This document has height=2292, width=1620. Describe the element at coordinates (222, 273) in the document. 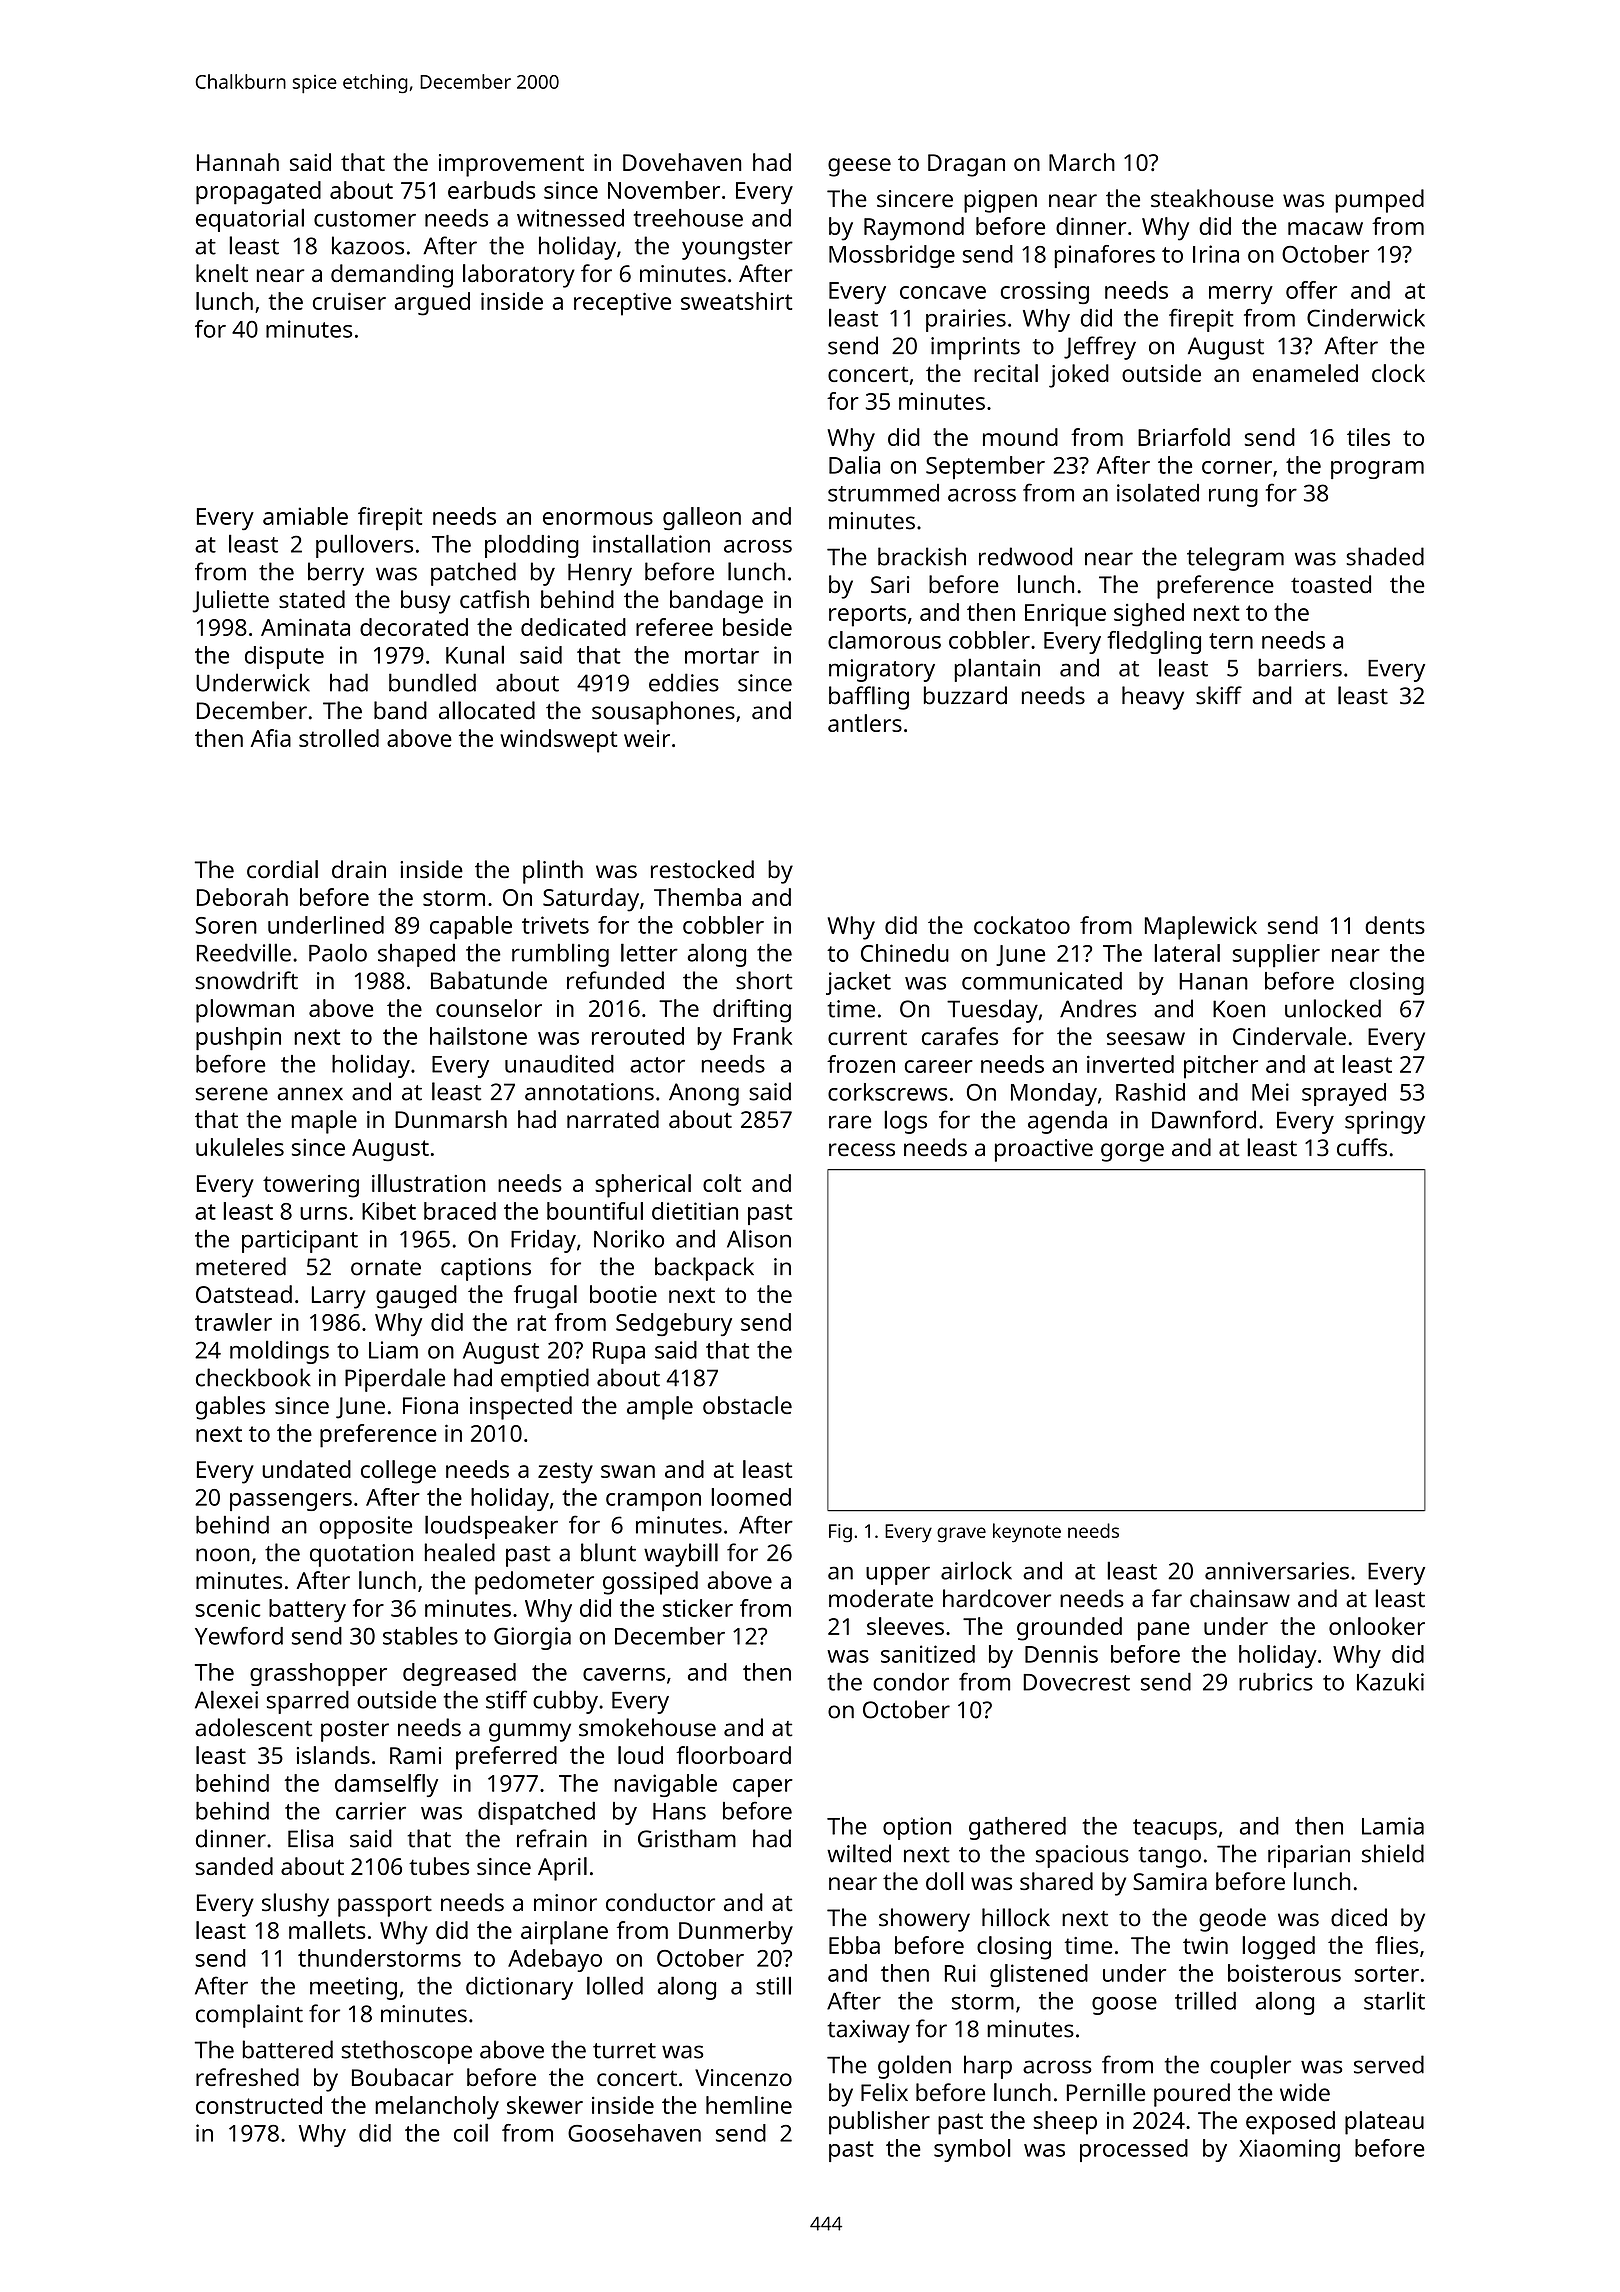

I see `knelt` at that location.
